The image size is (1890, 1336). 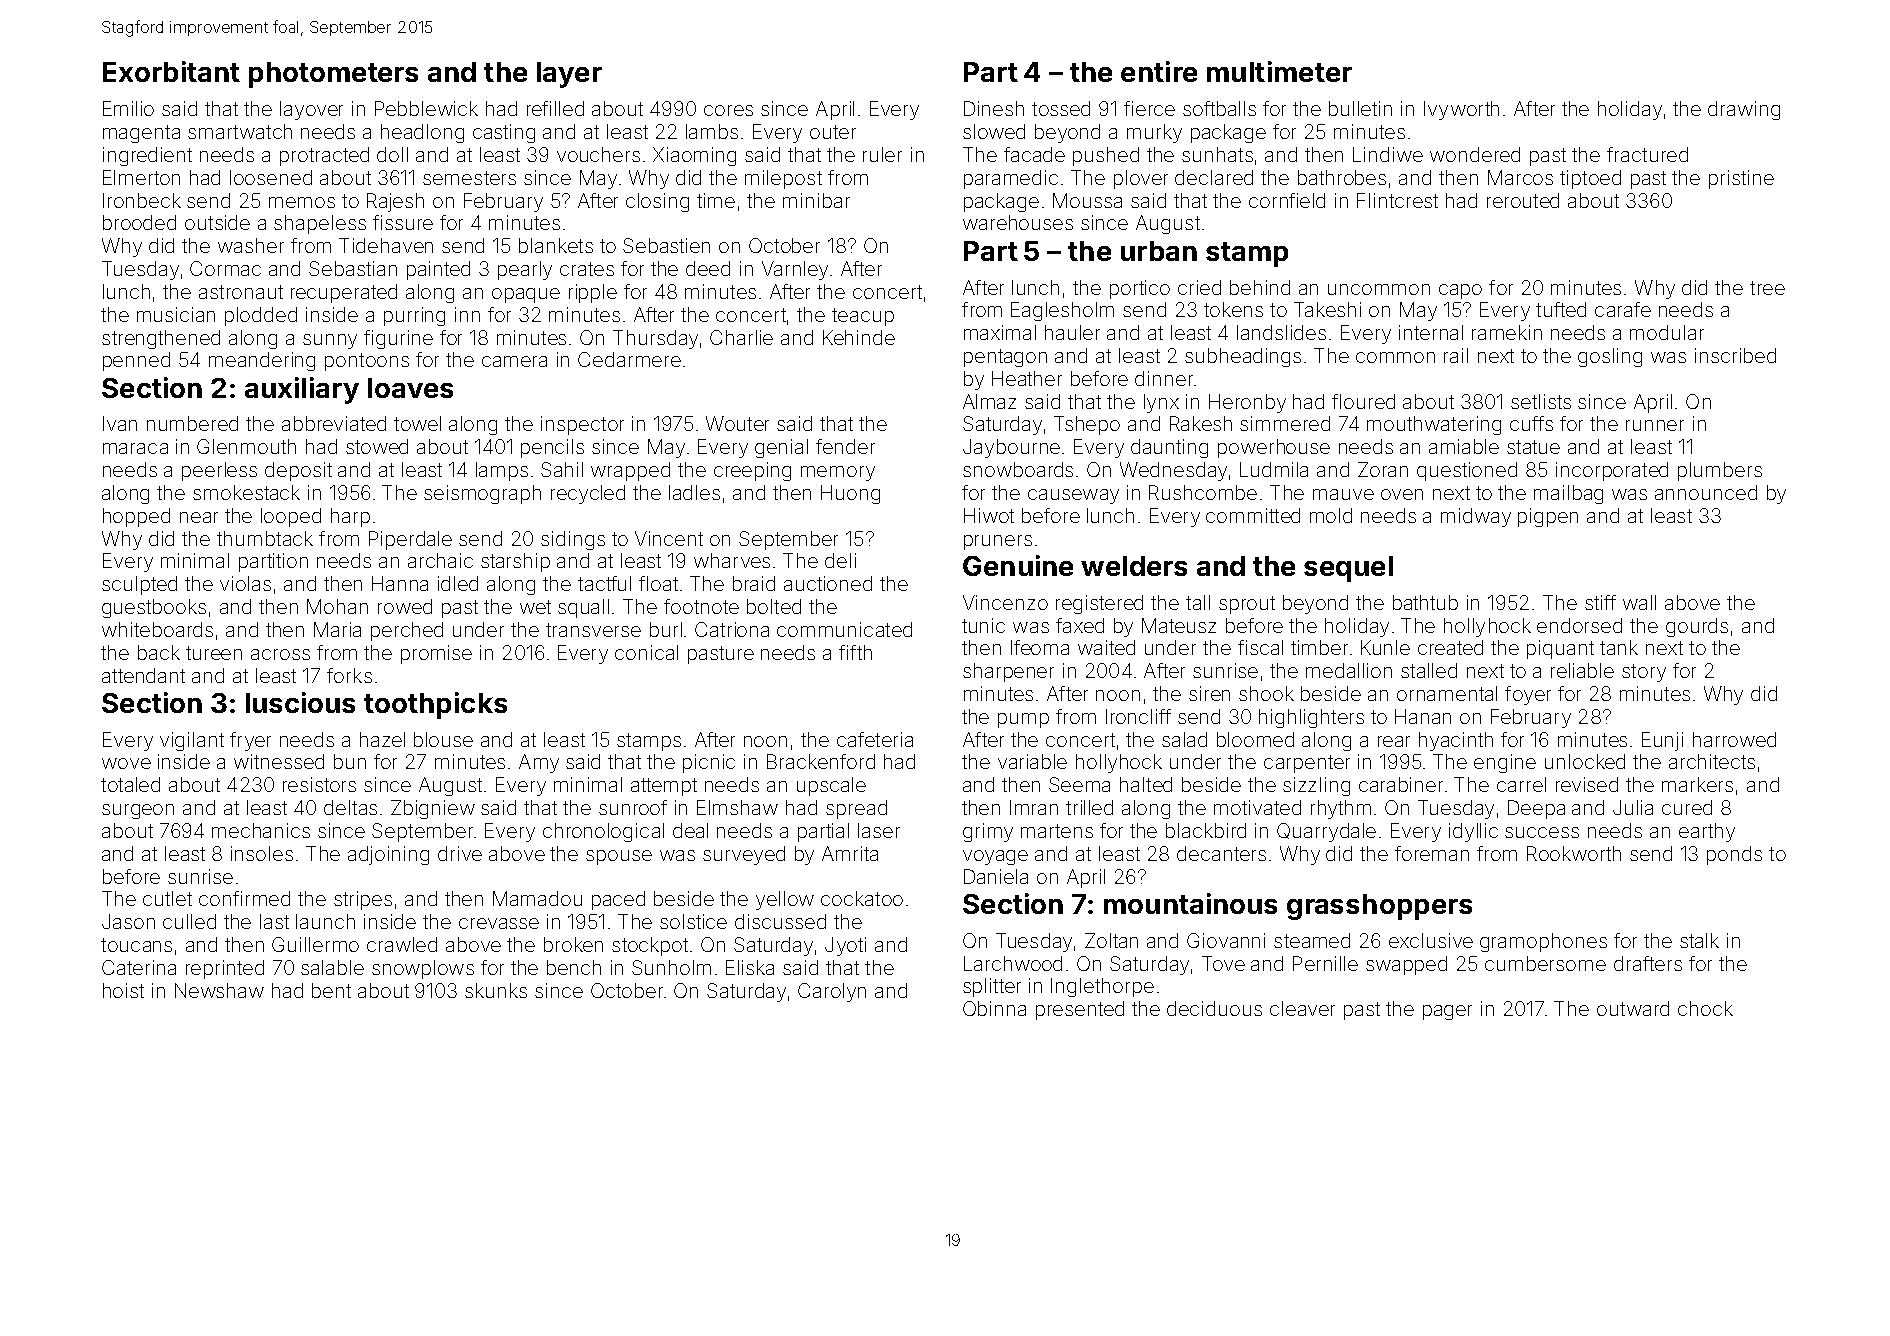 What do you see at coordinates (1000, 332) in the screenshot?
I see `maximal` at bounding box center [1000, 332].
